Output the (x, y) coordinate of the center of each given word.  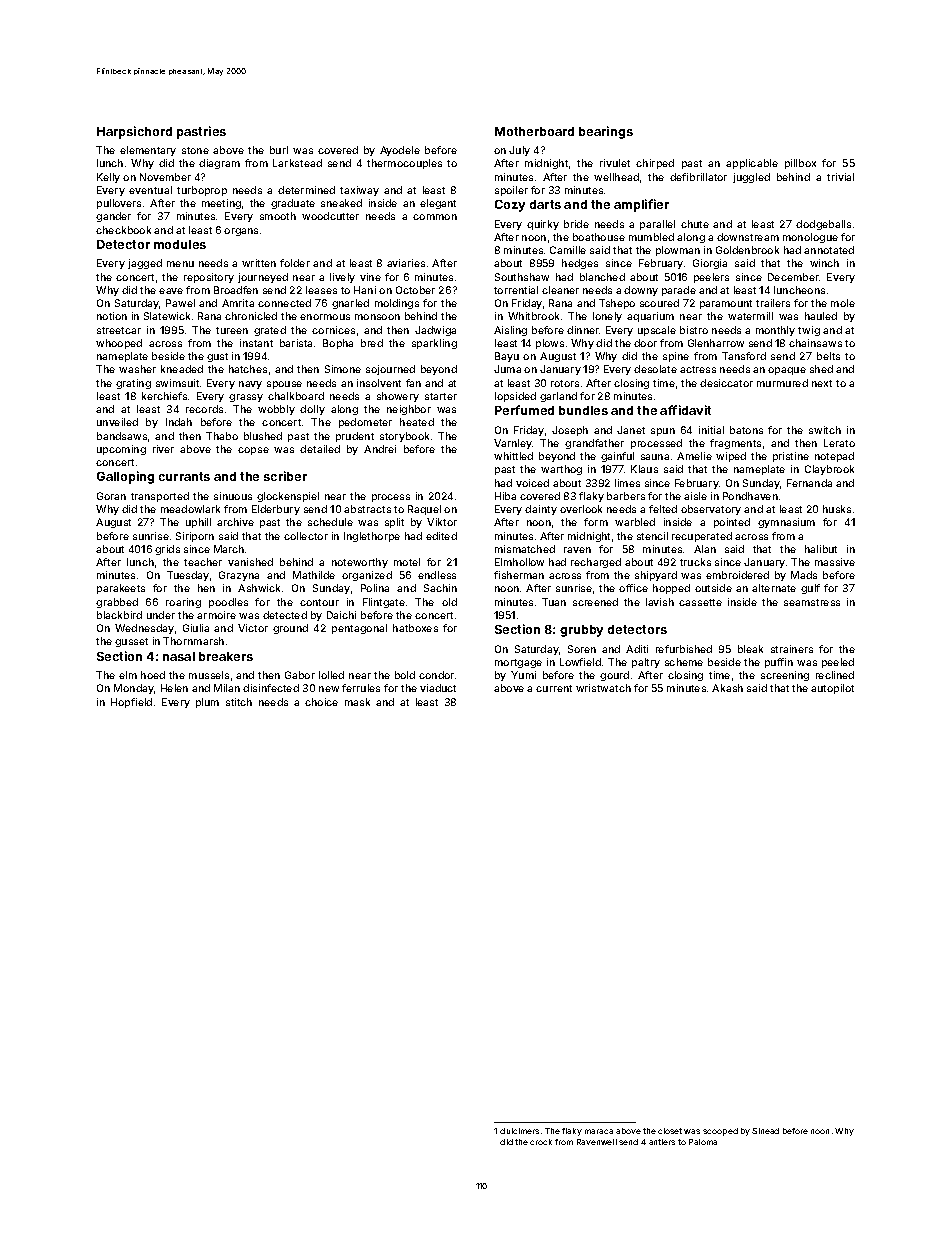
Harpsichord (134, 132)
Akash (727, 688)
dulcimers (519, 1131)
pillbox (800, 164)
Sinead (765, 1131)
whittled (513, 456)
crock (541, 1142)
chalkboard (296, 396)
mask (357, 702)
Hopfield (131, 703)
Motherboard (534, 131)
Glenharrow (716, 343)
